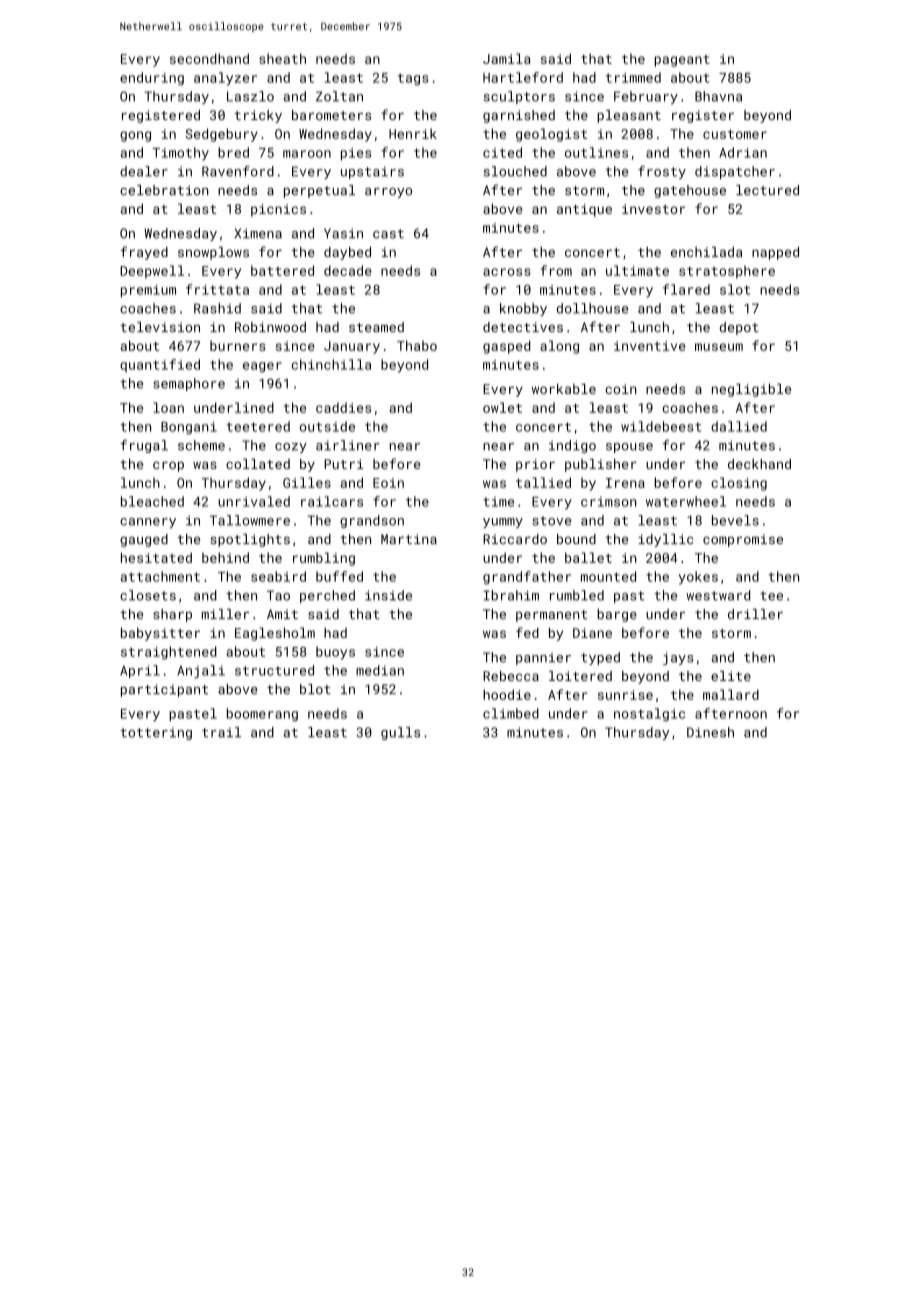  I want to click on stove, so click(551, 521).
